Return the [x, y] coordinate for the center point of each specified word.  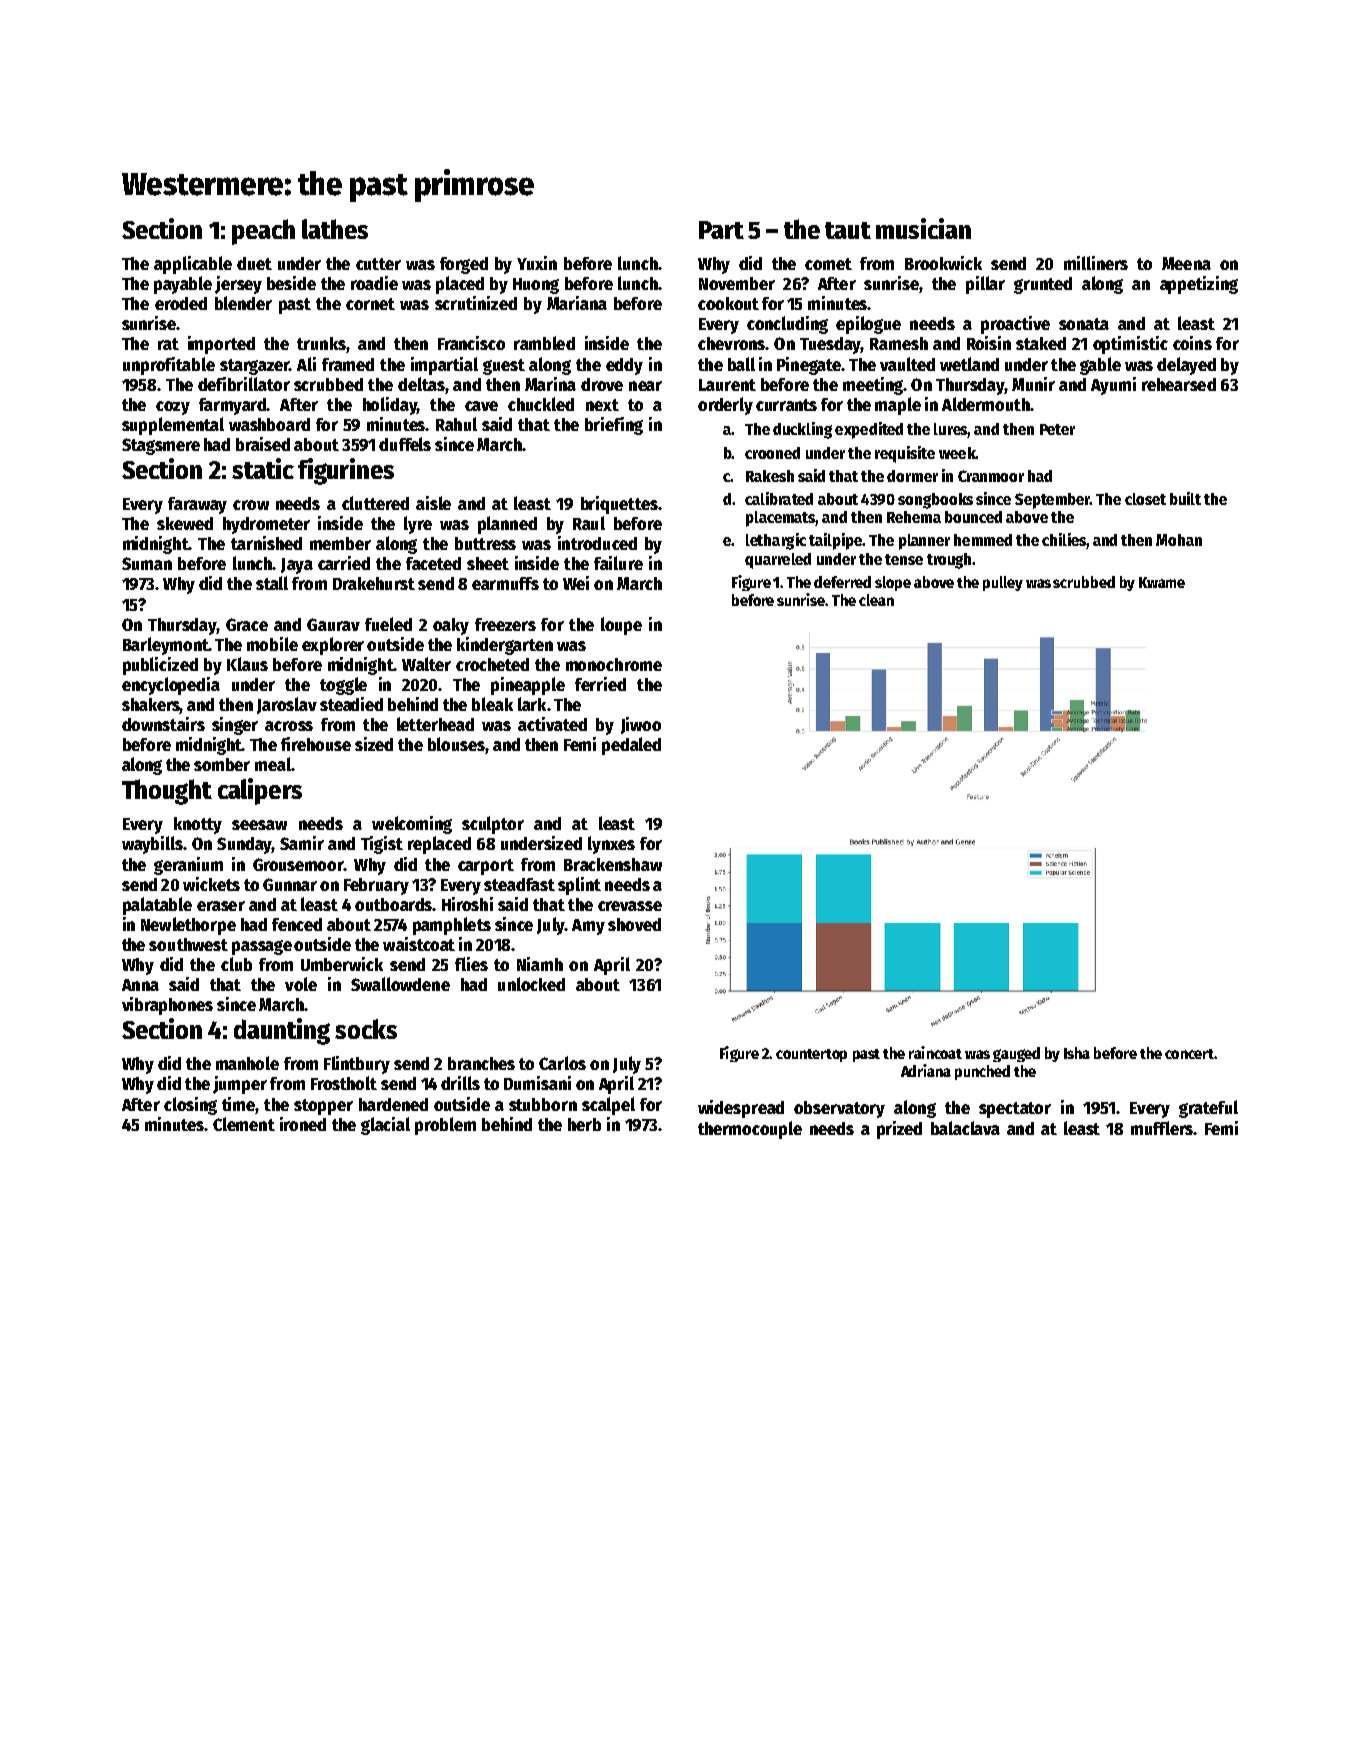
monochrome [614, 664]
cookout [728, 303]
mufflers [1162, 1128]
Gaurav [333, 624]
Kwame [1162, 582]
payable [183, 285]
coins [1192, 343]
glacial [385, 1126]
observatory [839, 1109]
